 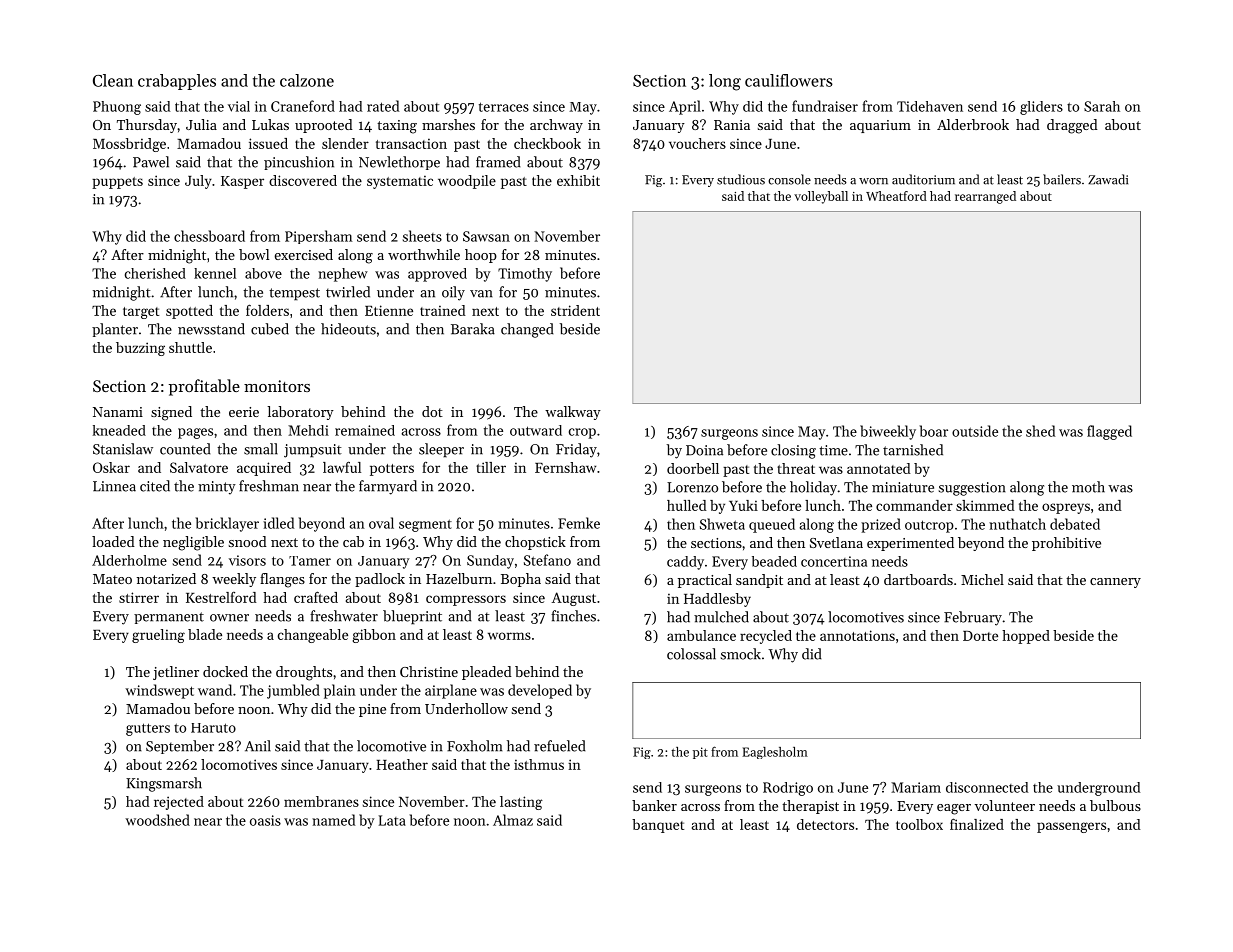 I want to click on Pawel, so click(x=151, y=162).
